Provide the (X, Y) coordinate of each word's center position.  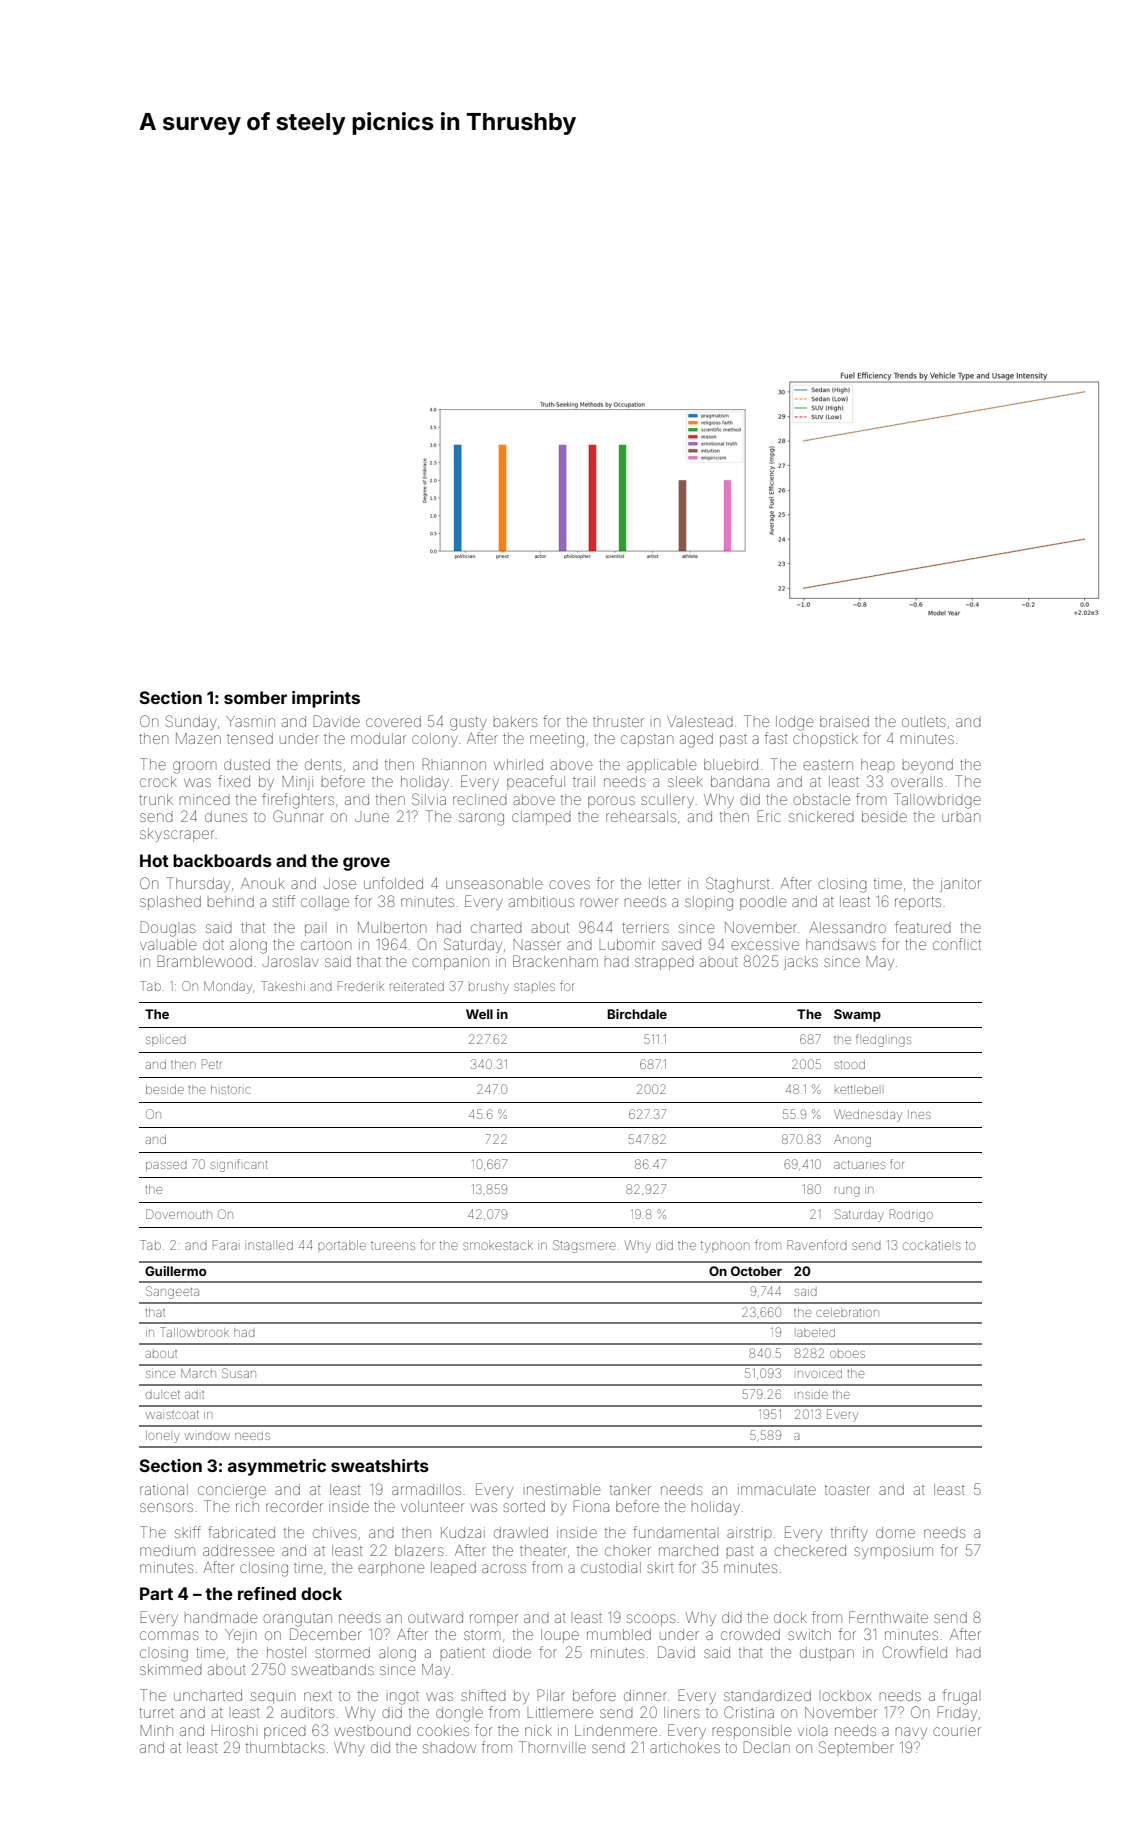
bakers (515, 721)
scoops (651, 1620)
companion (450, 963)
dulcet (163, 1395)
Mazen (198, 738)
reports (918, 903)
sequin (273, 1698)
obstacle (821, 799)
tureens (393, 1246)
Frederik (361, 986)
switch (809, 1634)
